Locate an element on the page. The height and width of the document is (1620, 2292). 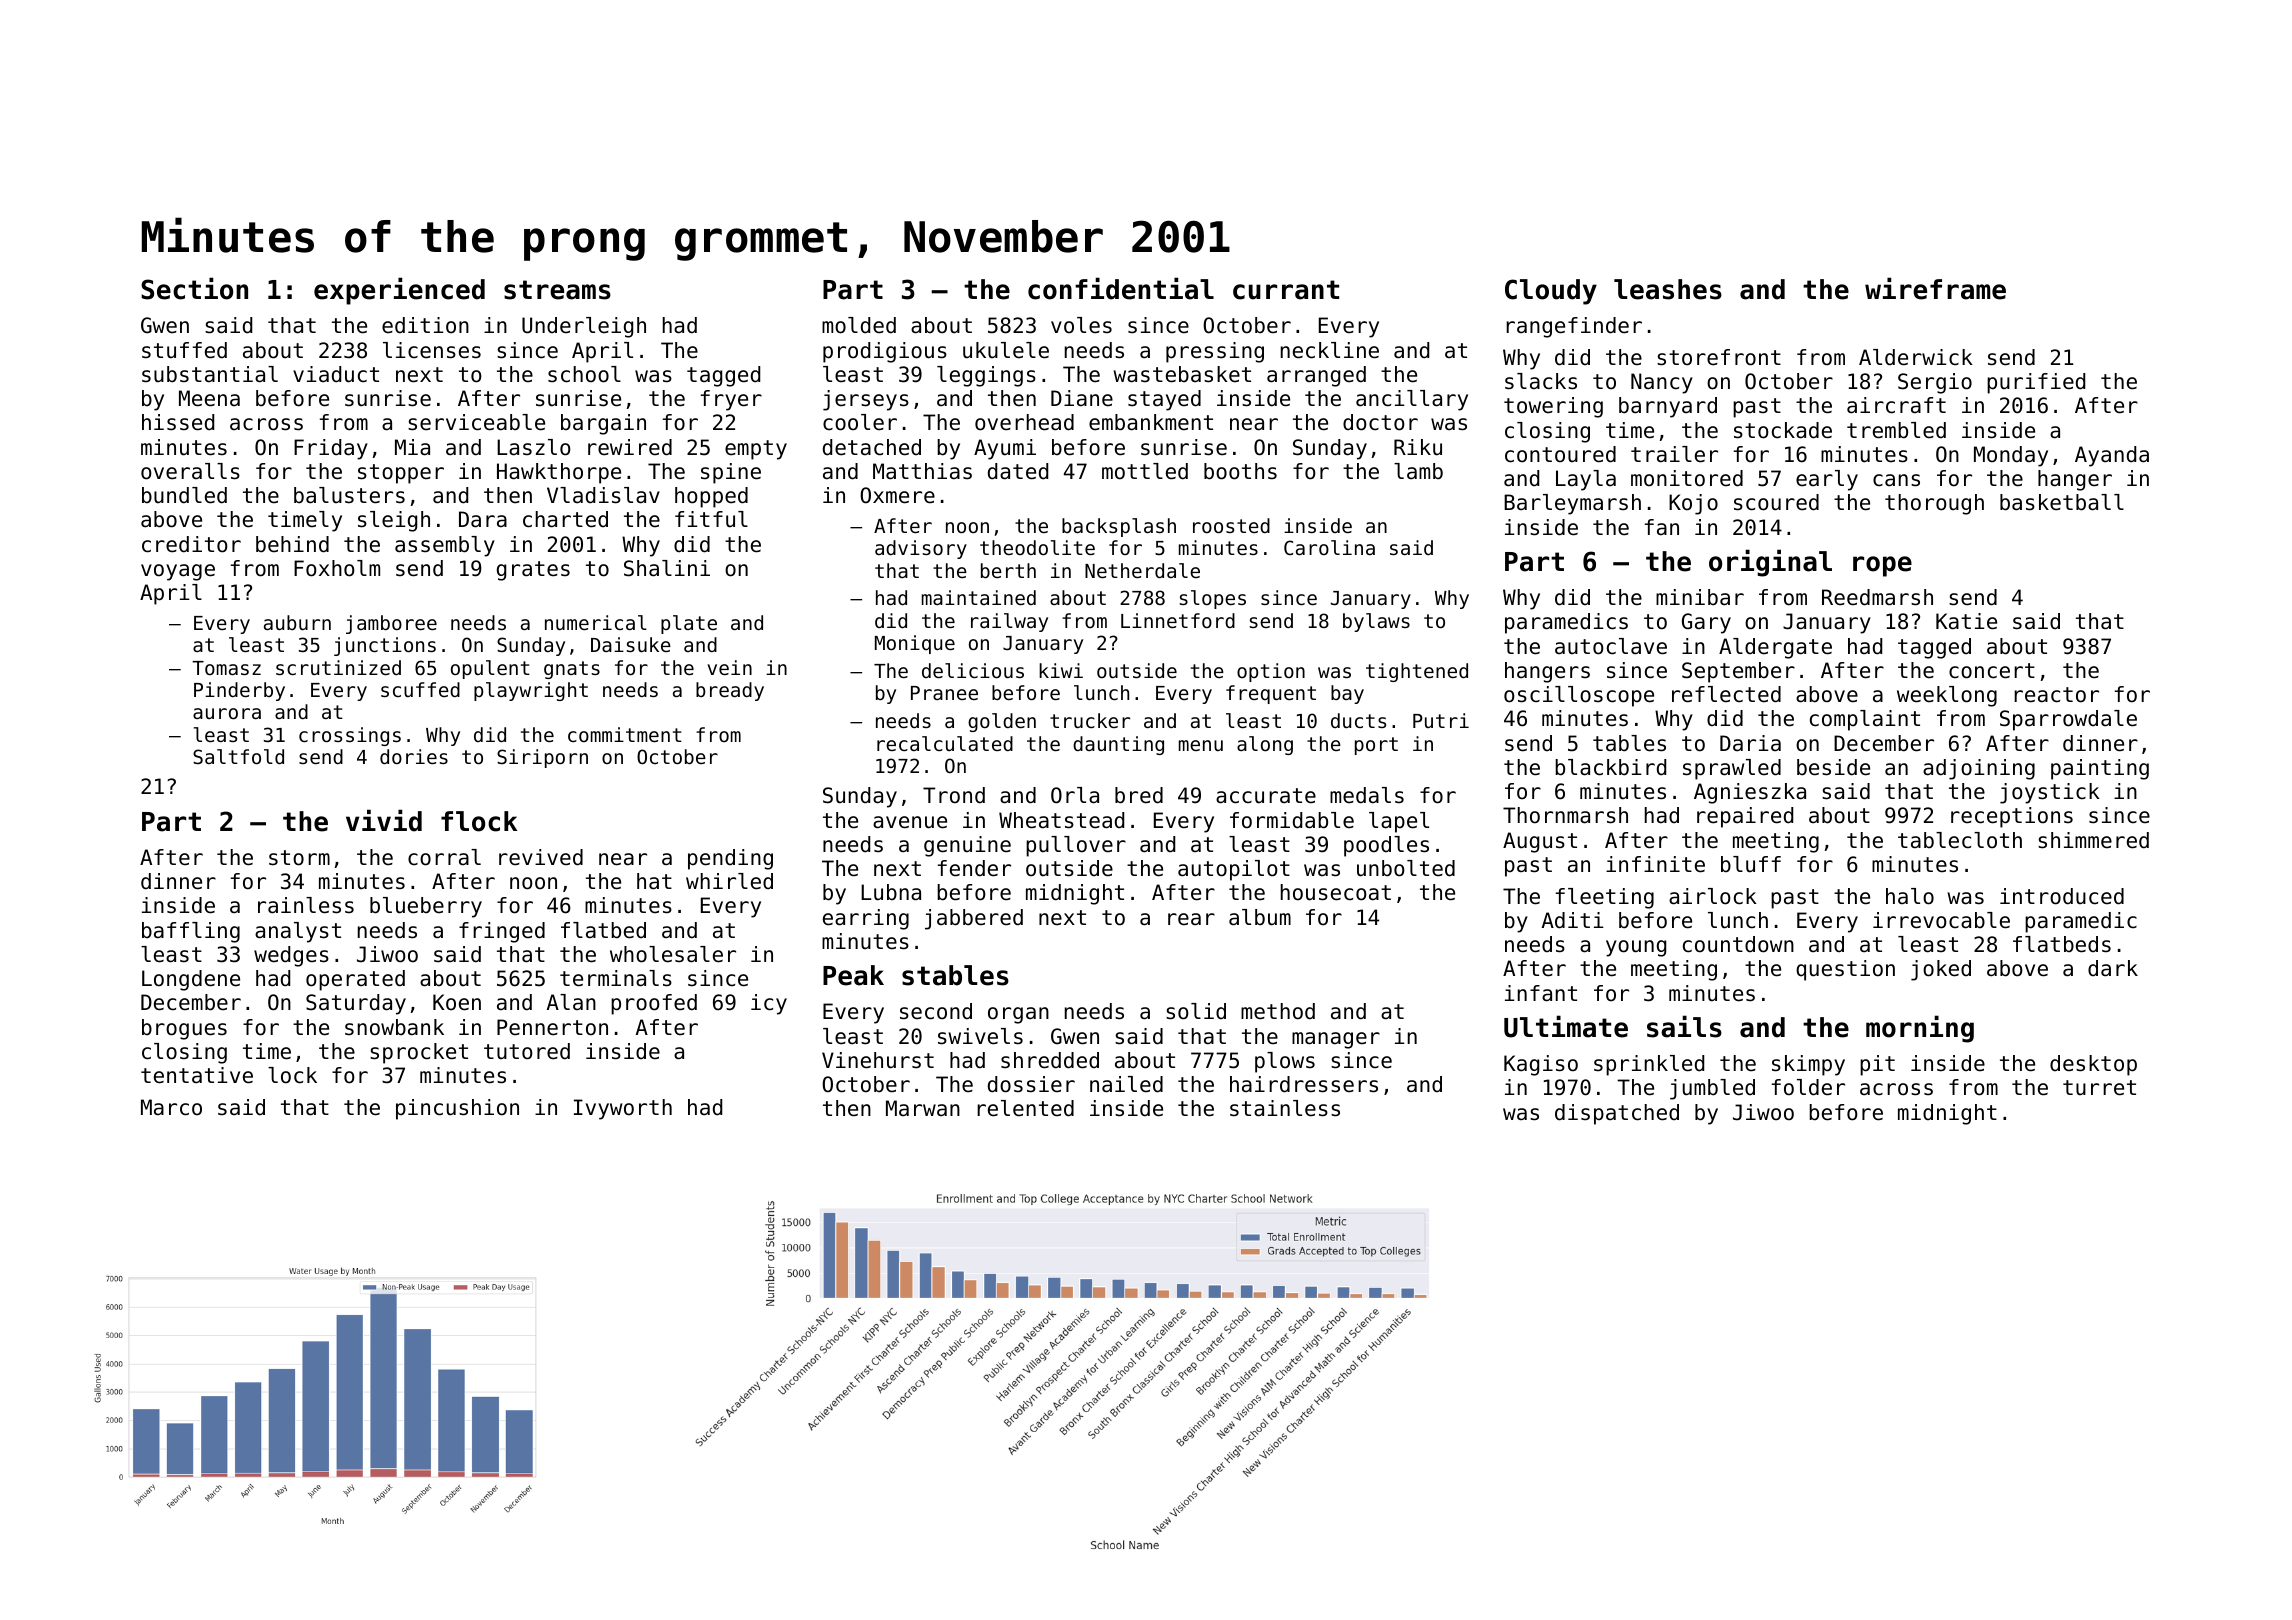
desktop is located at coordinates (2093, 1065).
